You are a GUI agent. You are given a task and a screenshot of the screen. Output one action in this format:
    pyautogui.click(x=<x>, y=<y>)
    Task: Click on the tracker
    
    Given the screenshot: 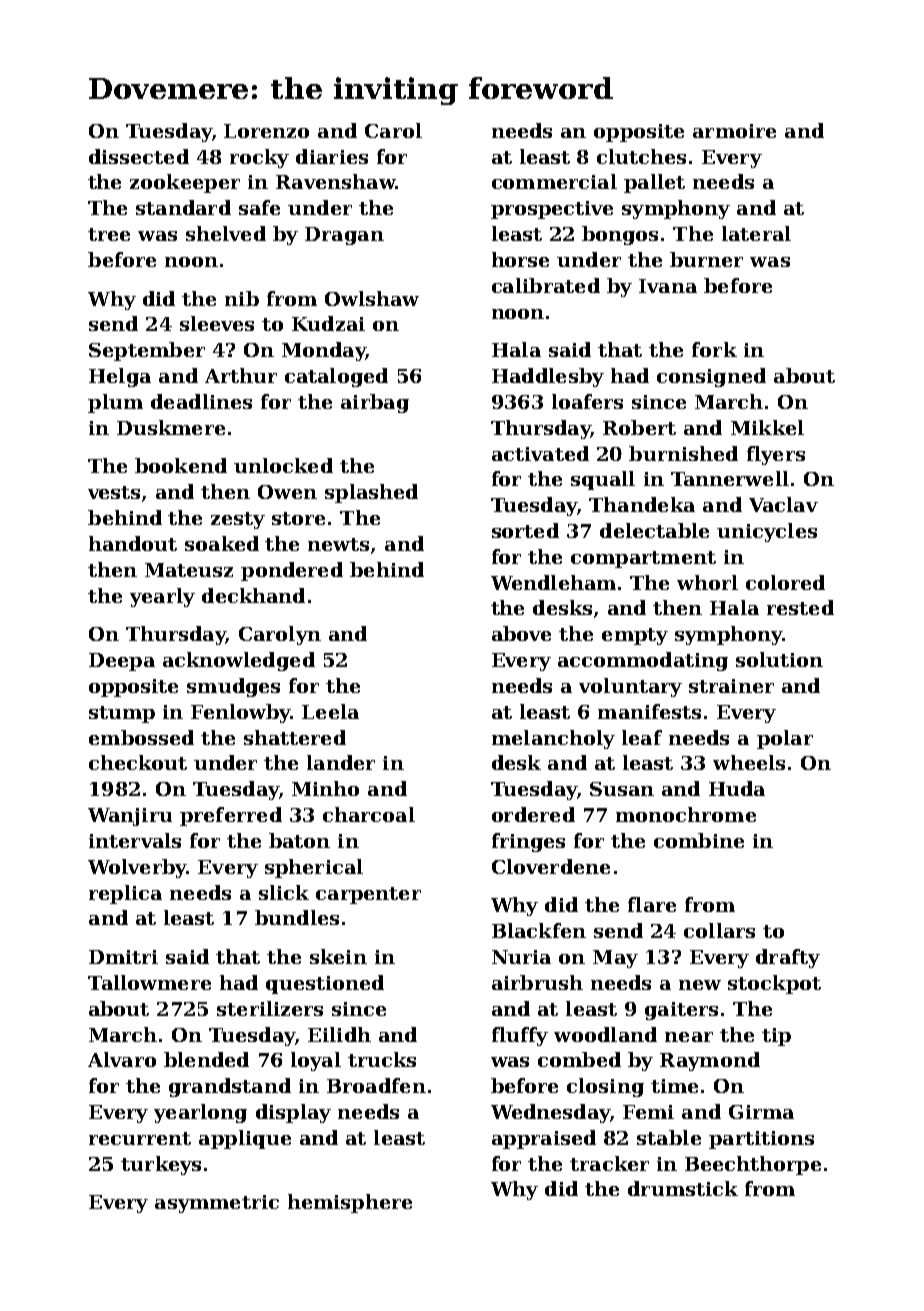 What is the action you would take?
    pyautogui.click(x=609, y=1163)
